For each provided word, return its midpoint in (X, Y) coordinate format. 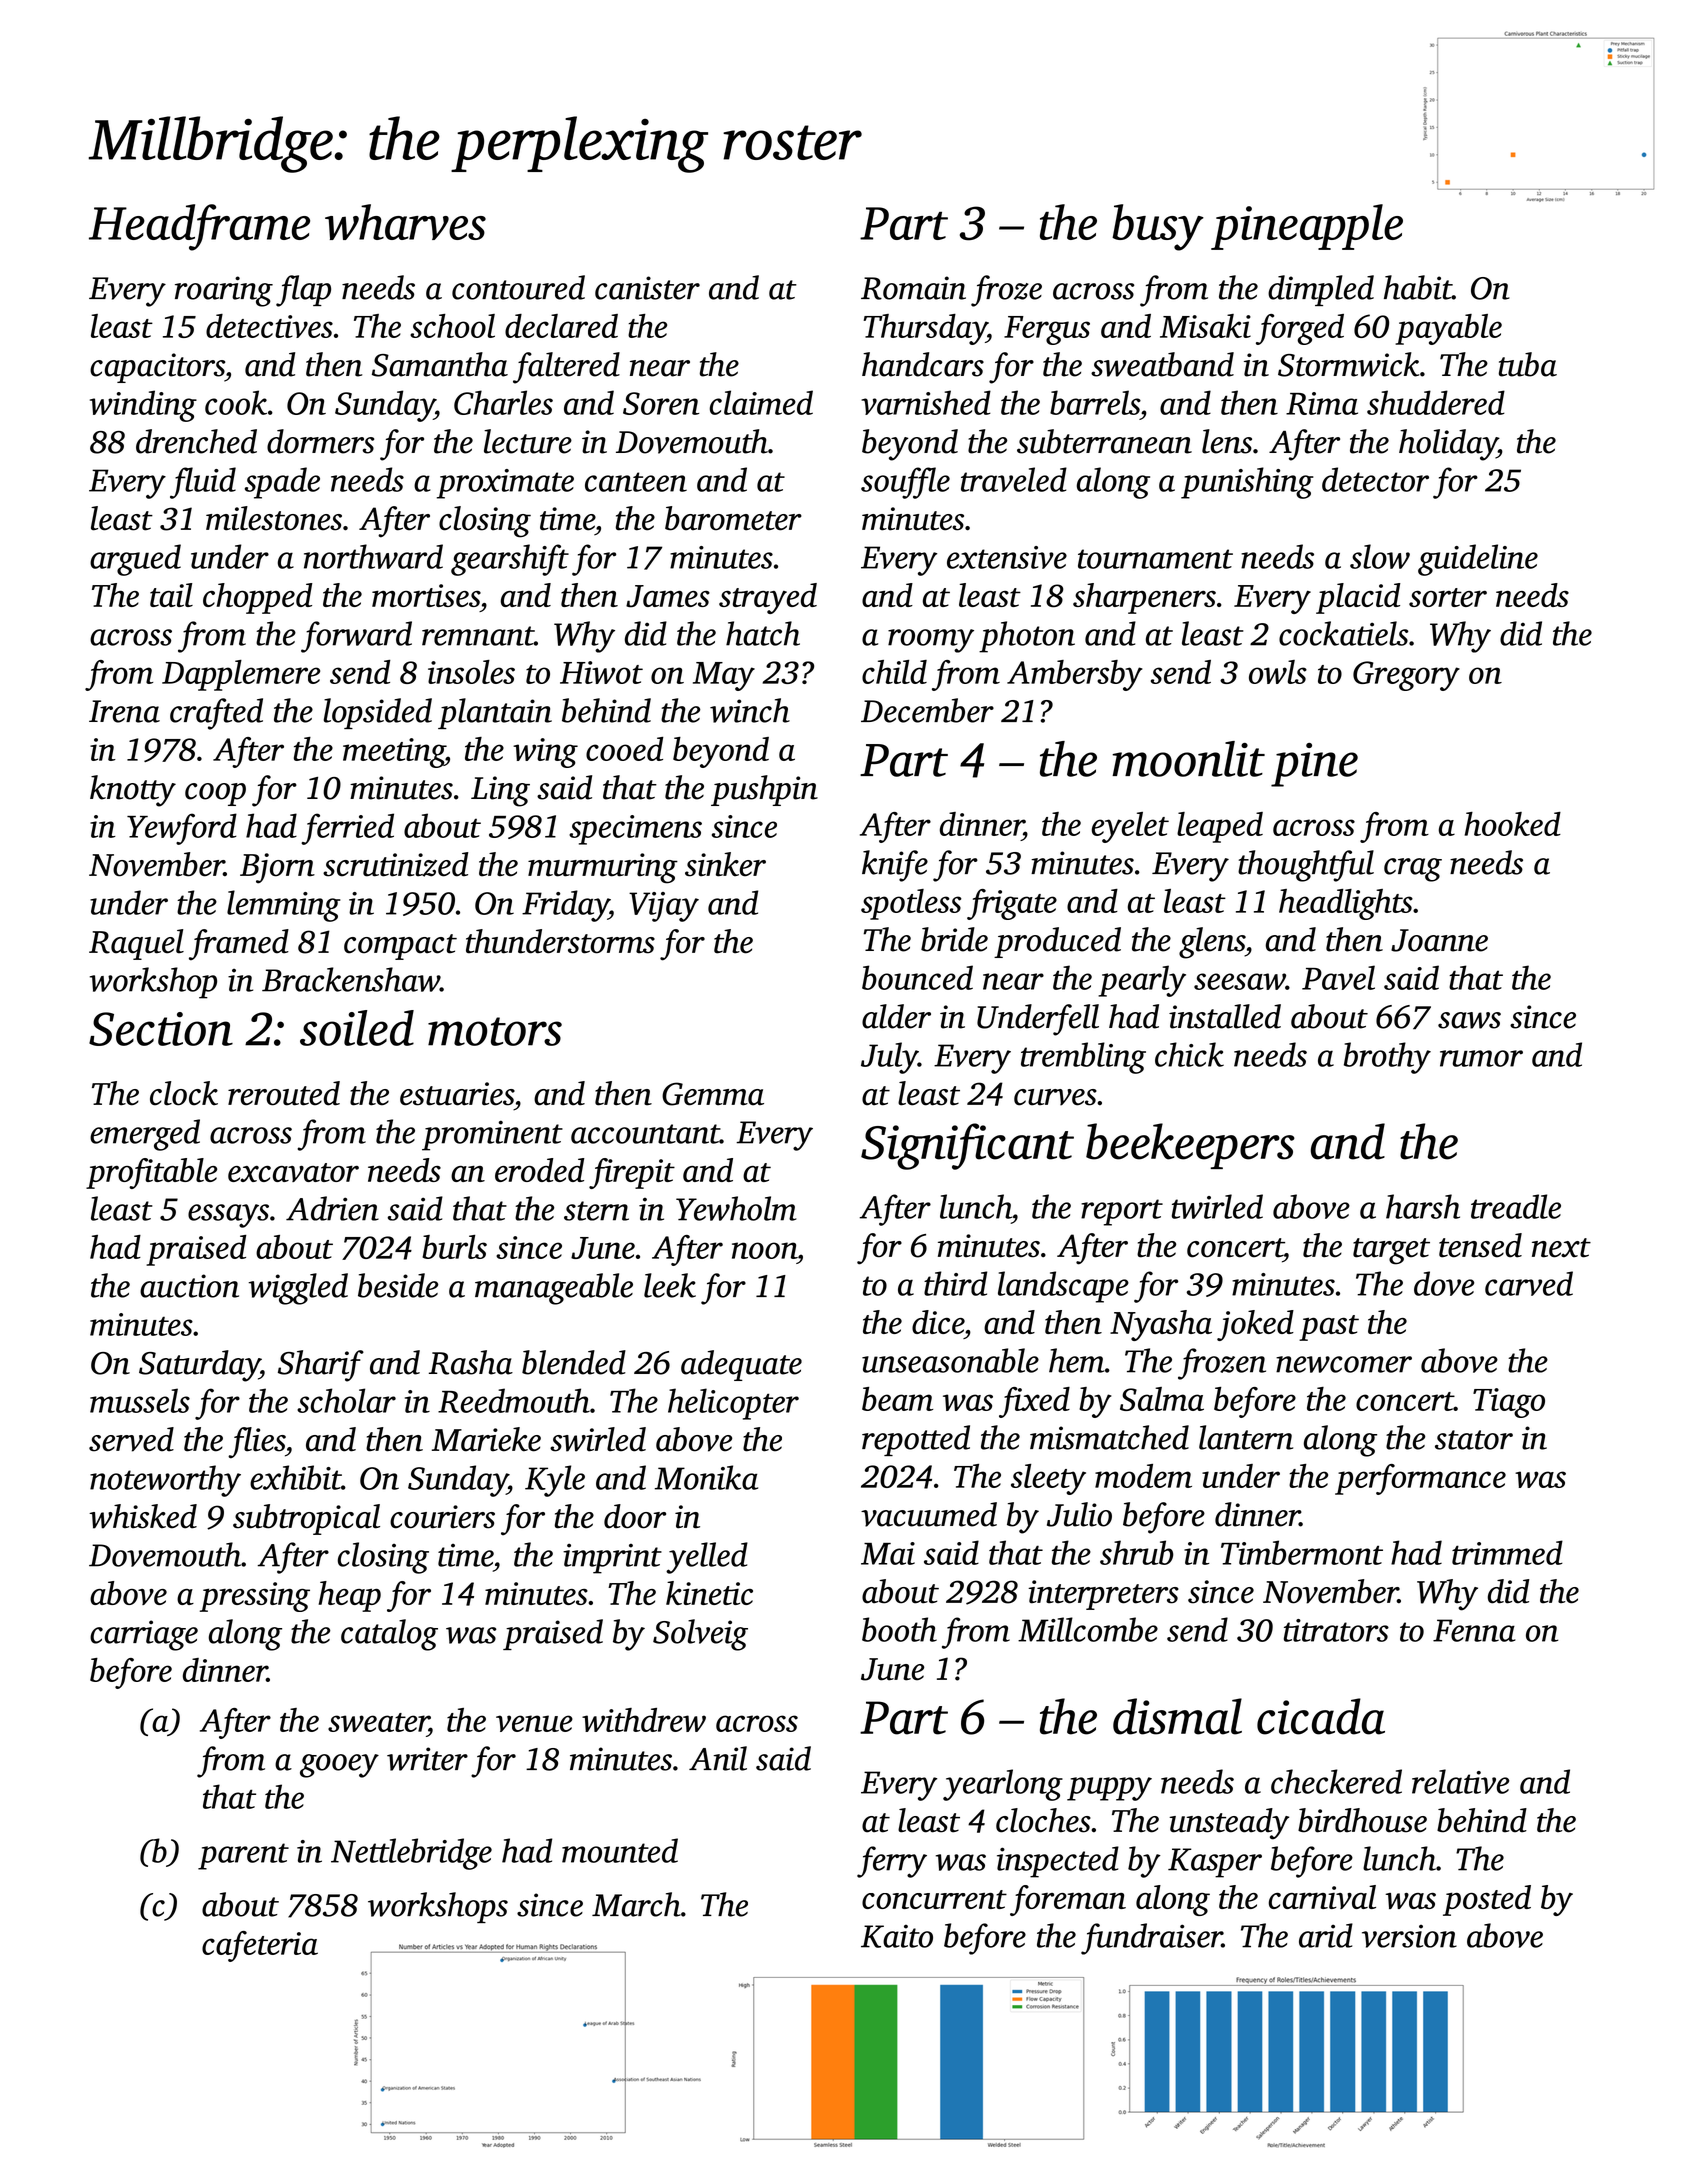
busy (1158, 227)
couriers (442, 1517)
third (955, 1283)
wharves (405, 222)
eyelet (1130, 827)
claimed (761, 402)
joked (1255, 1325)
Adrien (332, 1208)
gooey (339, 1766)
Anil (718, 1758)
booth (899, 1629)
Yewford (182, 829)
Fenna (1474, 1630)
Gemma (713, 1094)
